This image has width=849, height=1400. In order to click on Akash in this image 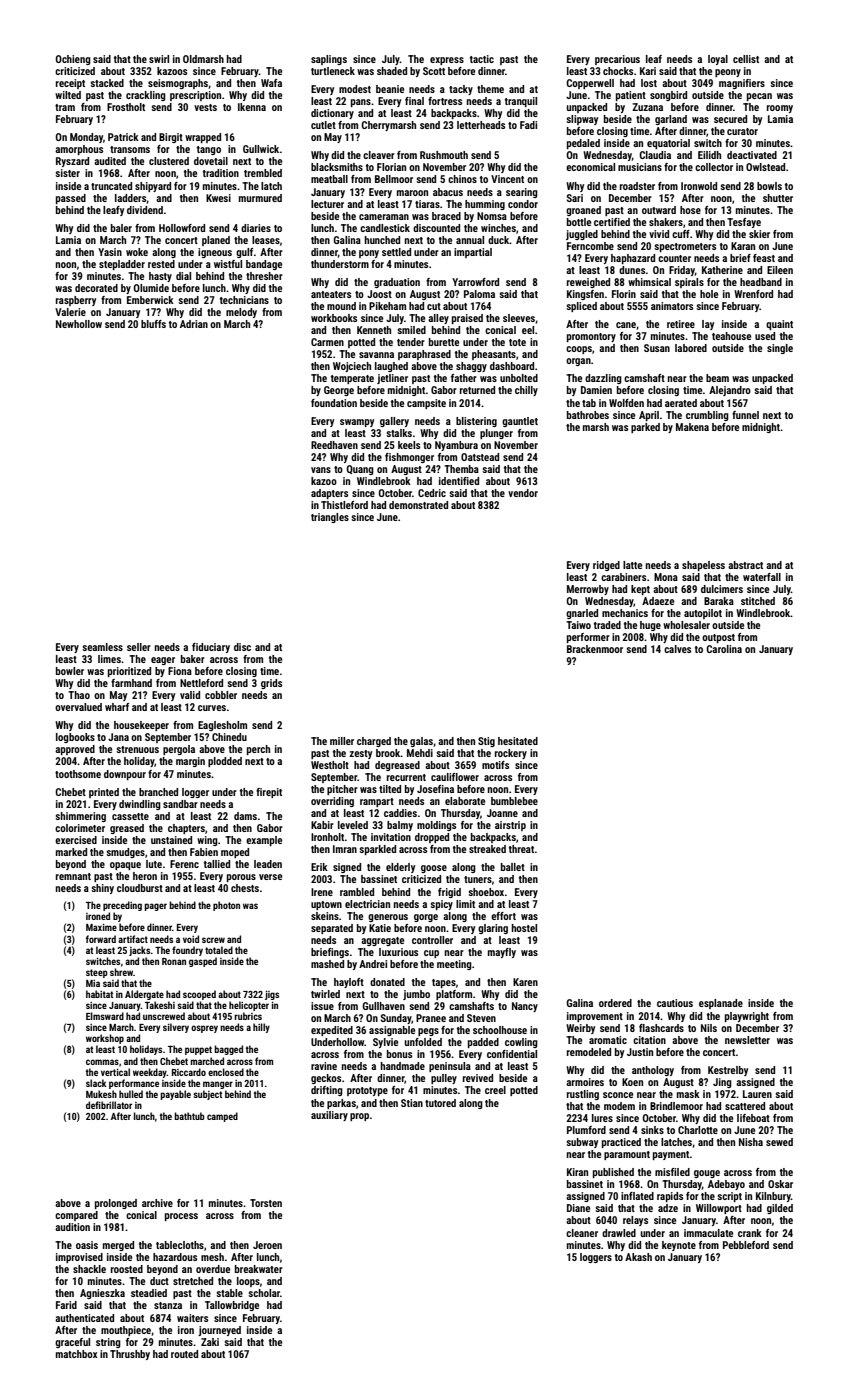, I will do `click(638, 1257)`.
